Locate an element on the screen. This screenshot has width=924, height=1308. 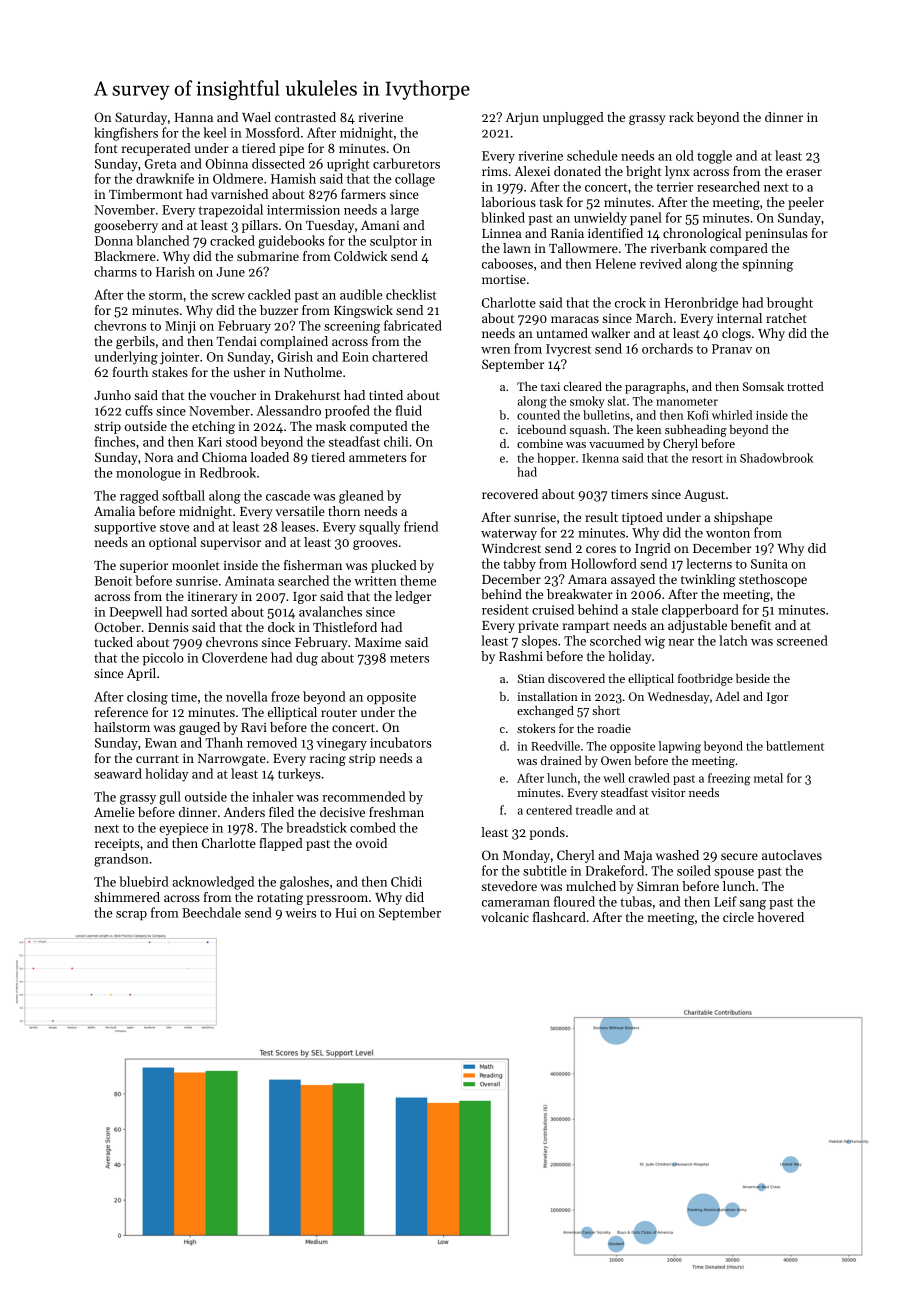
kingfishers is located at coordinates (126, 134).
